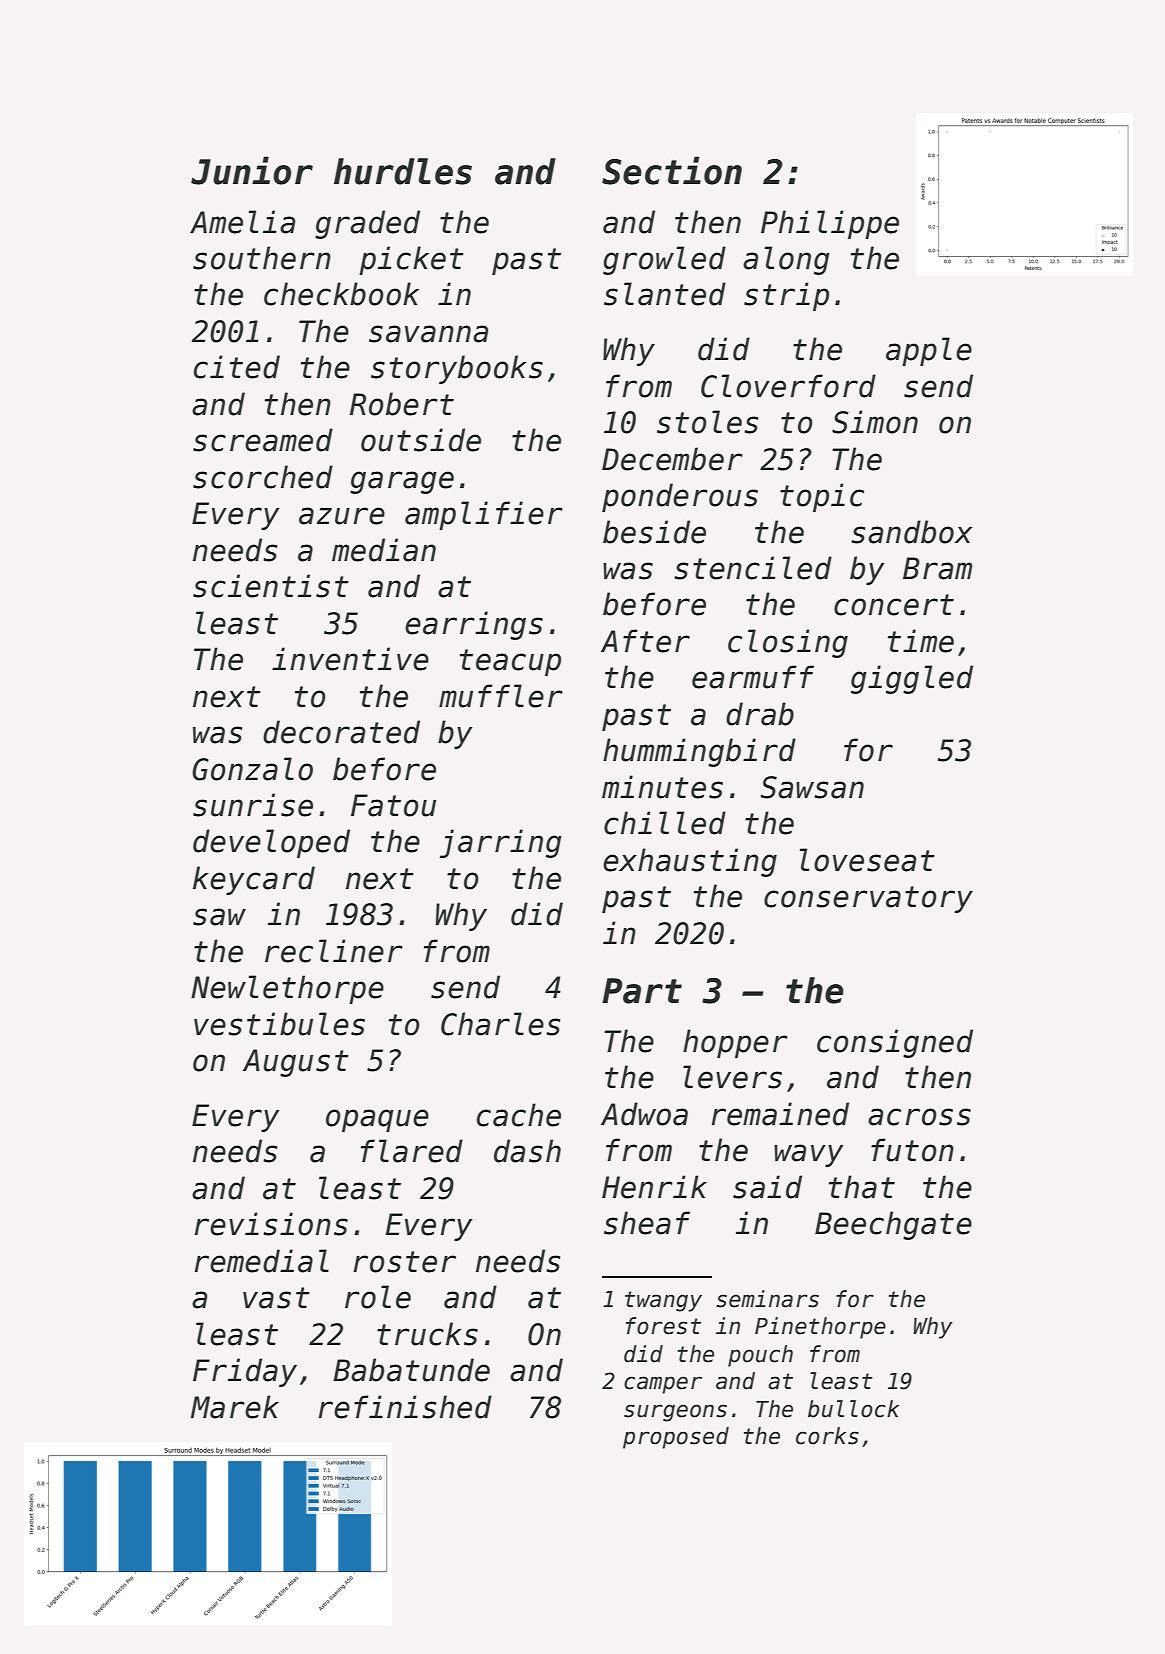 Image resolution: width=1165 pixels, height=1654 pixels. Describe the element at coordinates (350, 659) in the screenshot. I see `inventive` at that location.
